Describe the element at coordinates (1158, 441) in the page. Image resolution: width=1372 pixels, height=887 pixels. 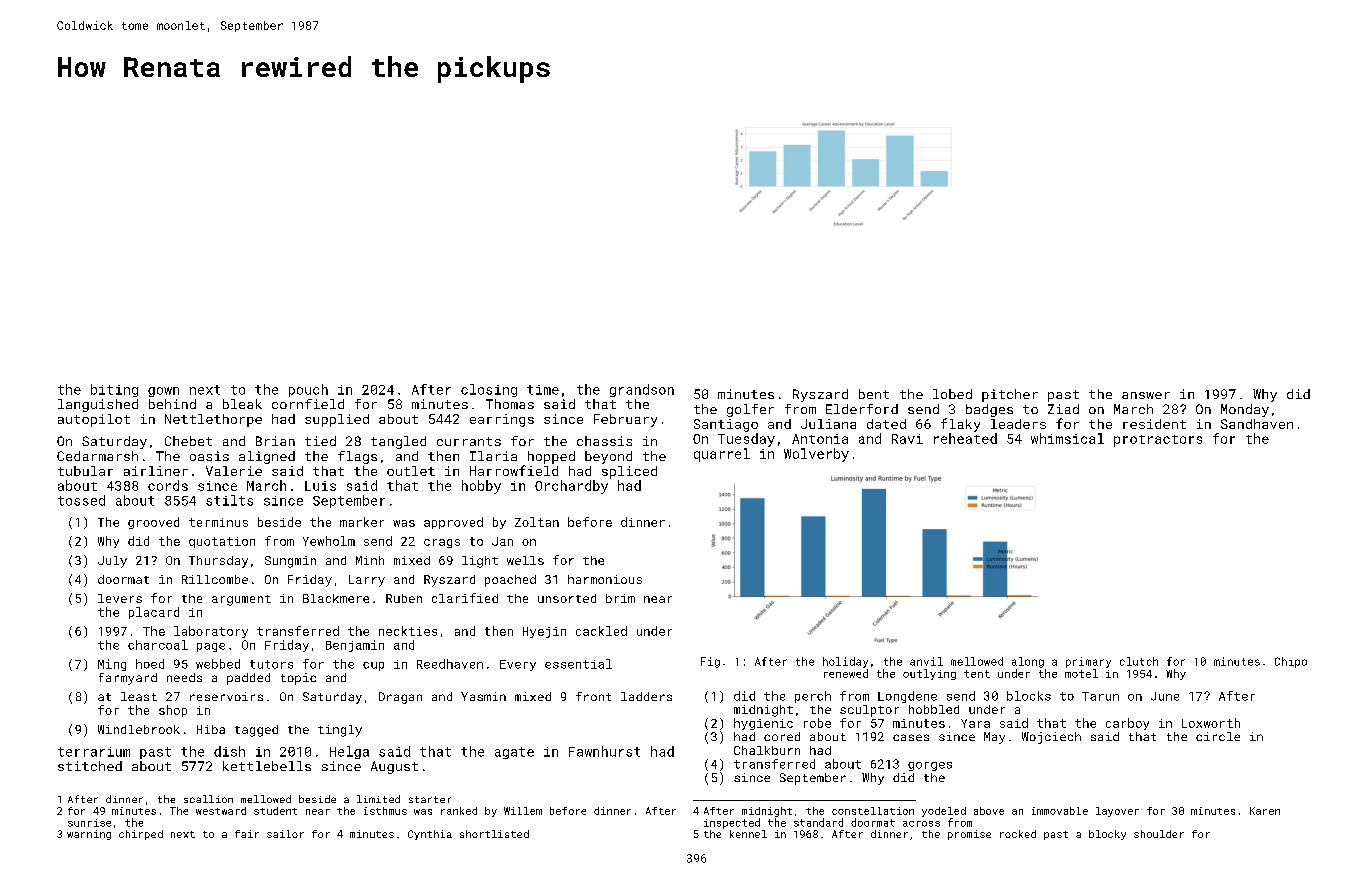
I see `protractors` at that location.
